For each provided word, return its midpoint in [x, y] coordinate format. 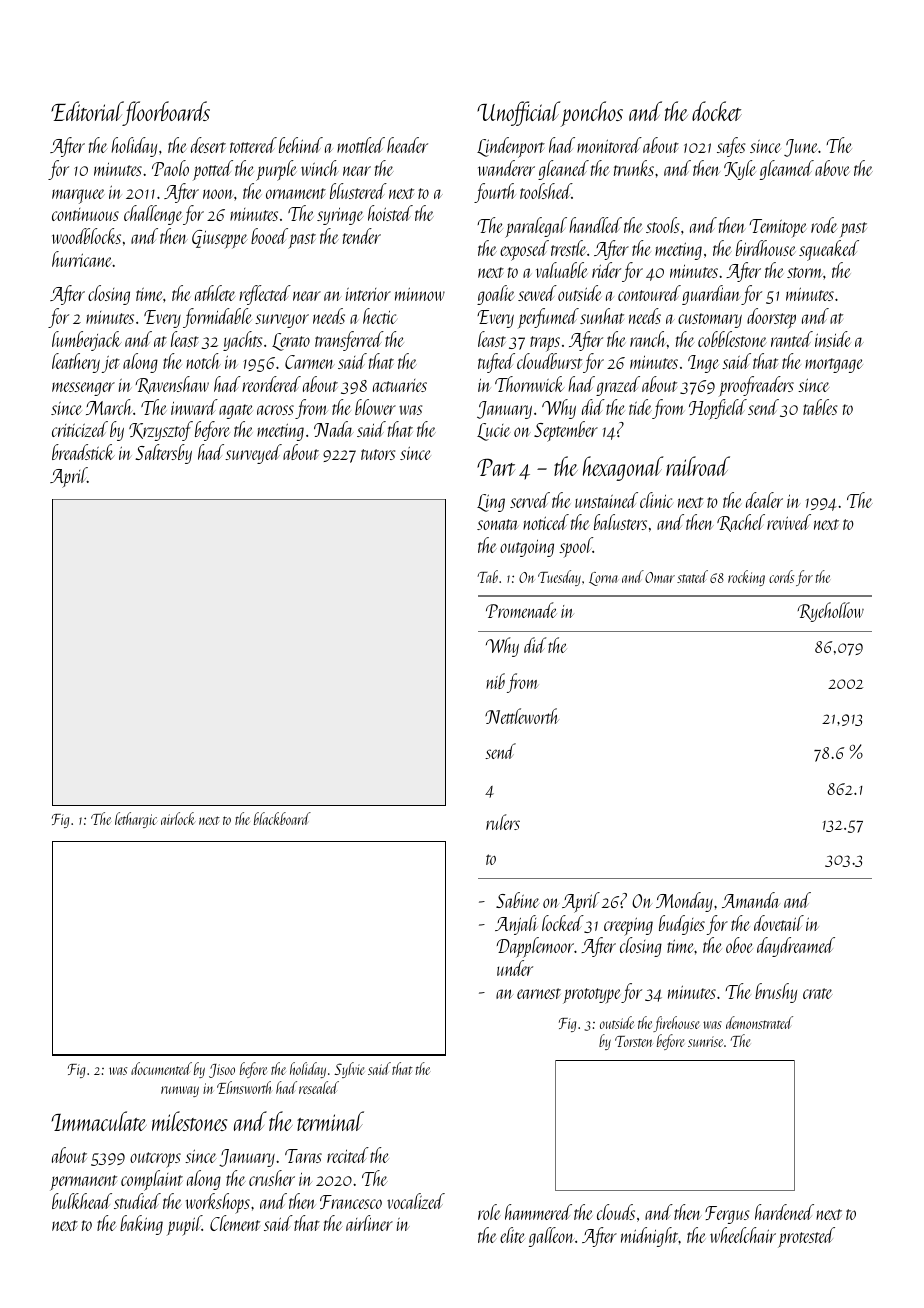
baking [141, 1225]
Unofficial [519, 114]
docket [717, 111]
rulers [503, 822]
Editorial [87, 111]
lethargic [136, 820]
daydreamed [796, 947]
